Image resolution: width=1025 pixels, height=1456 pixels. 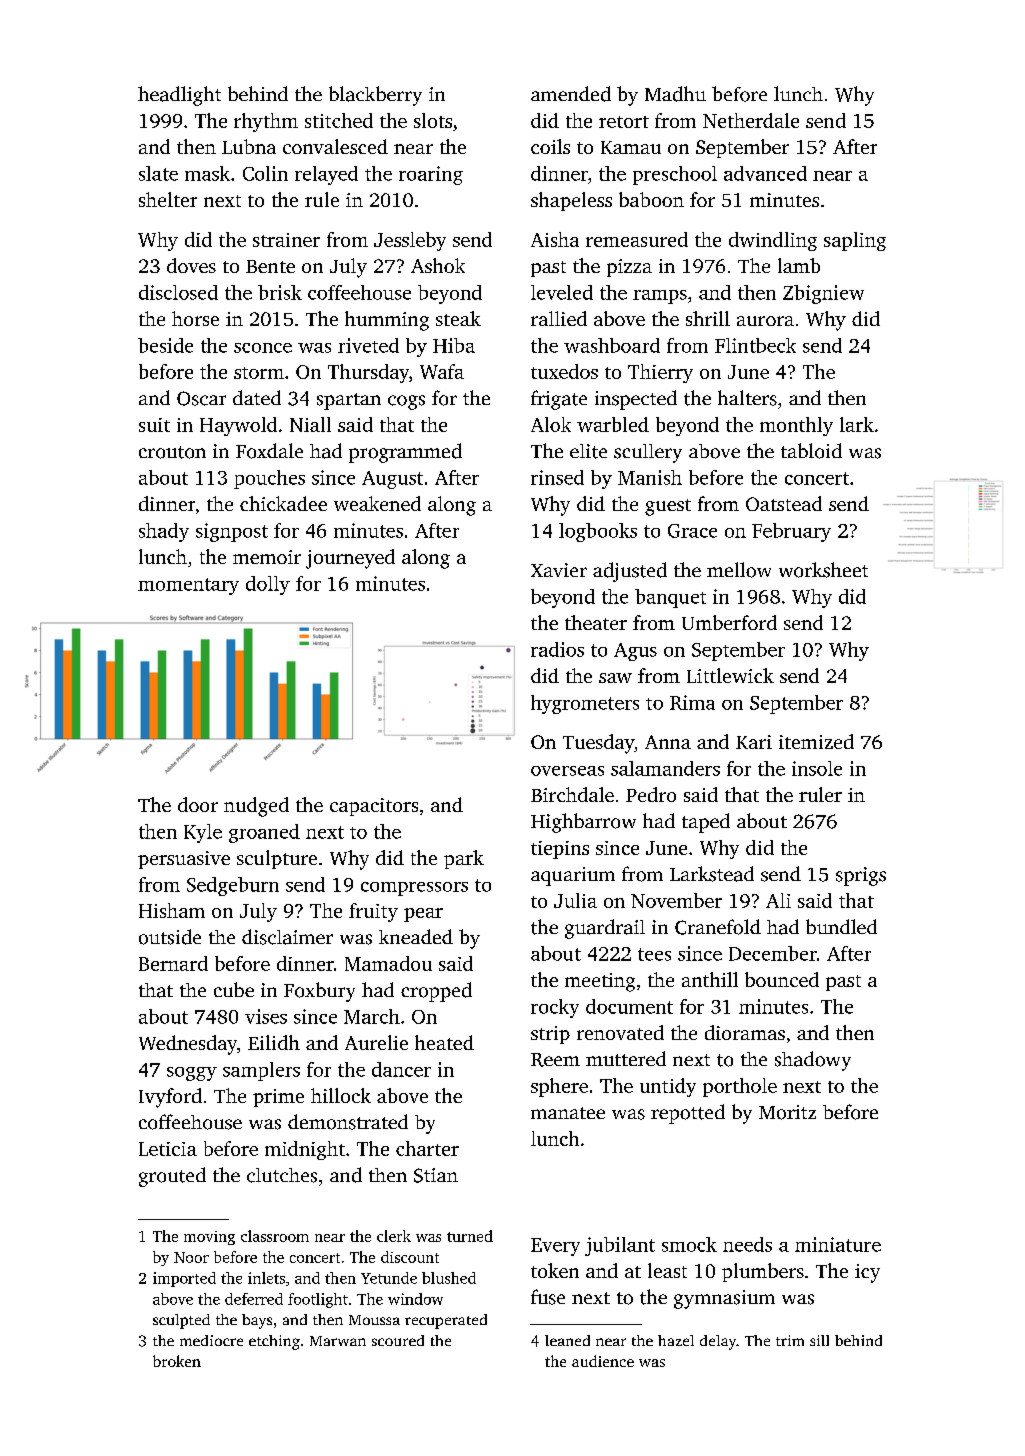 I want to click on Madhu, so click(x=675, y=94).
